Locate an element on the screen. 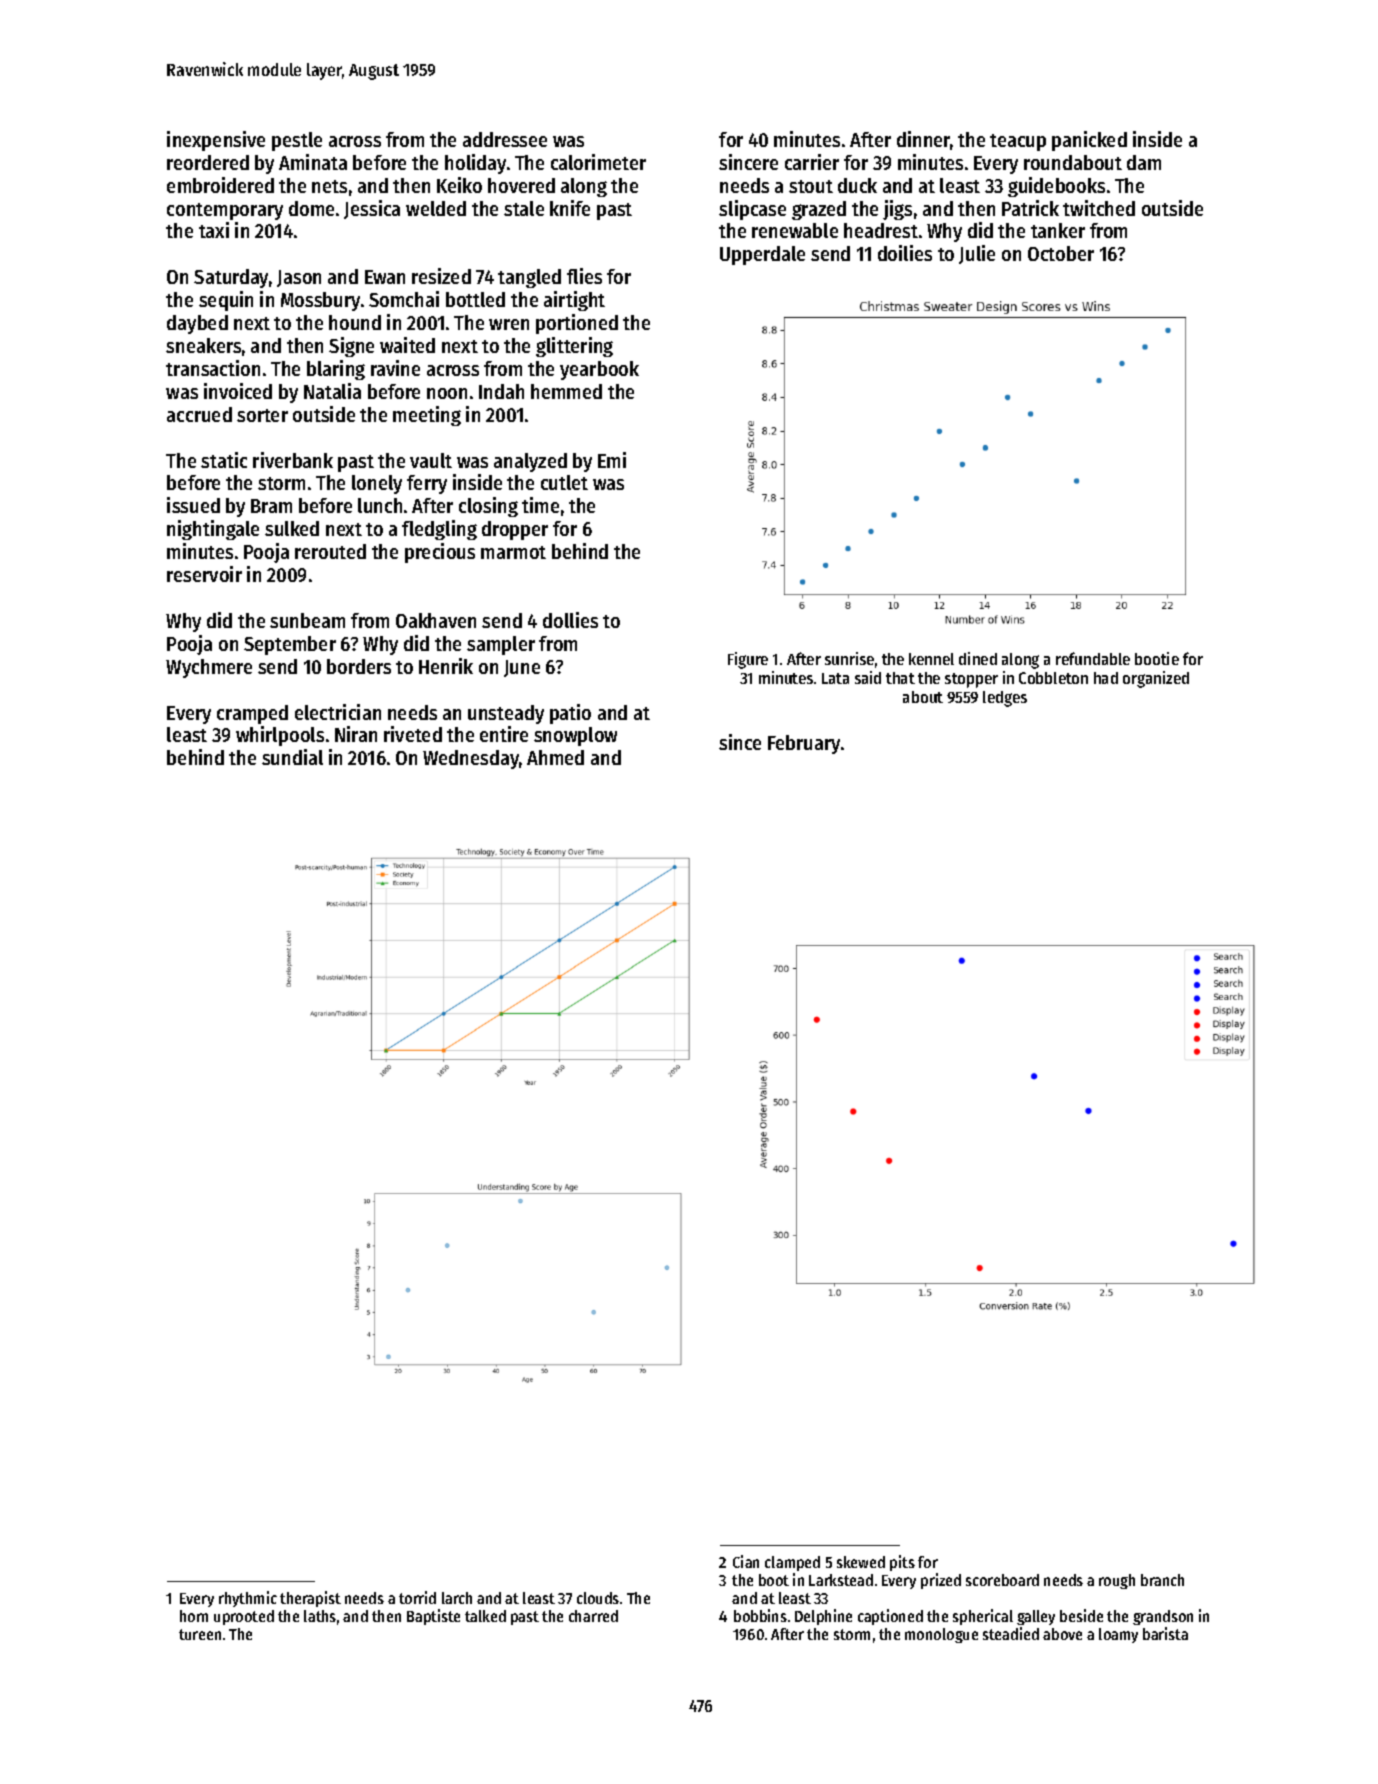 The width and height of the screenshot is (1378, 1784). laths is located at coordinates (320, 1616).
